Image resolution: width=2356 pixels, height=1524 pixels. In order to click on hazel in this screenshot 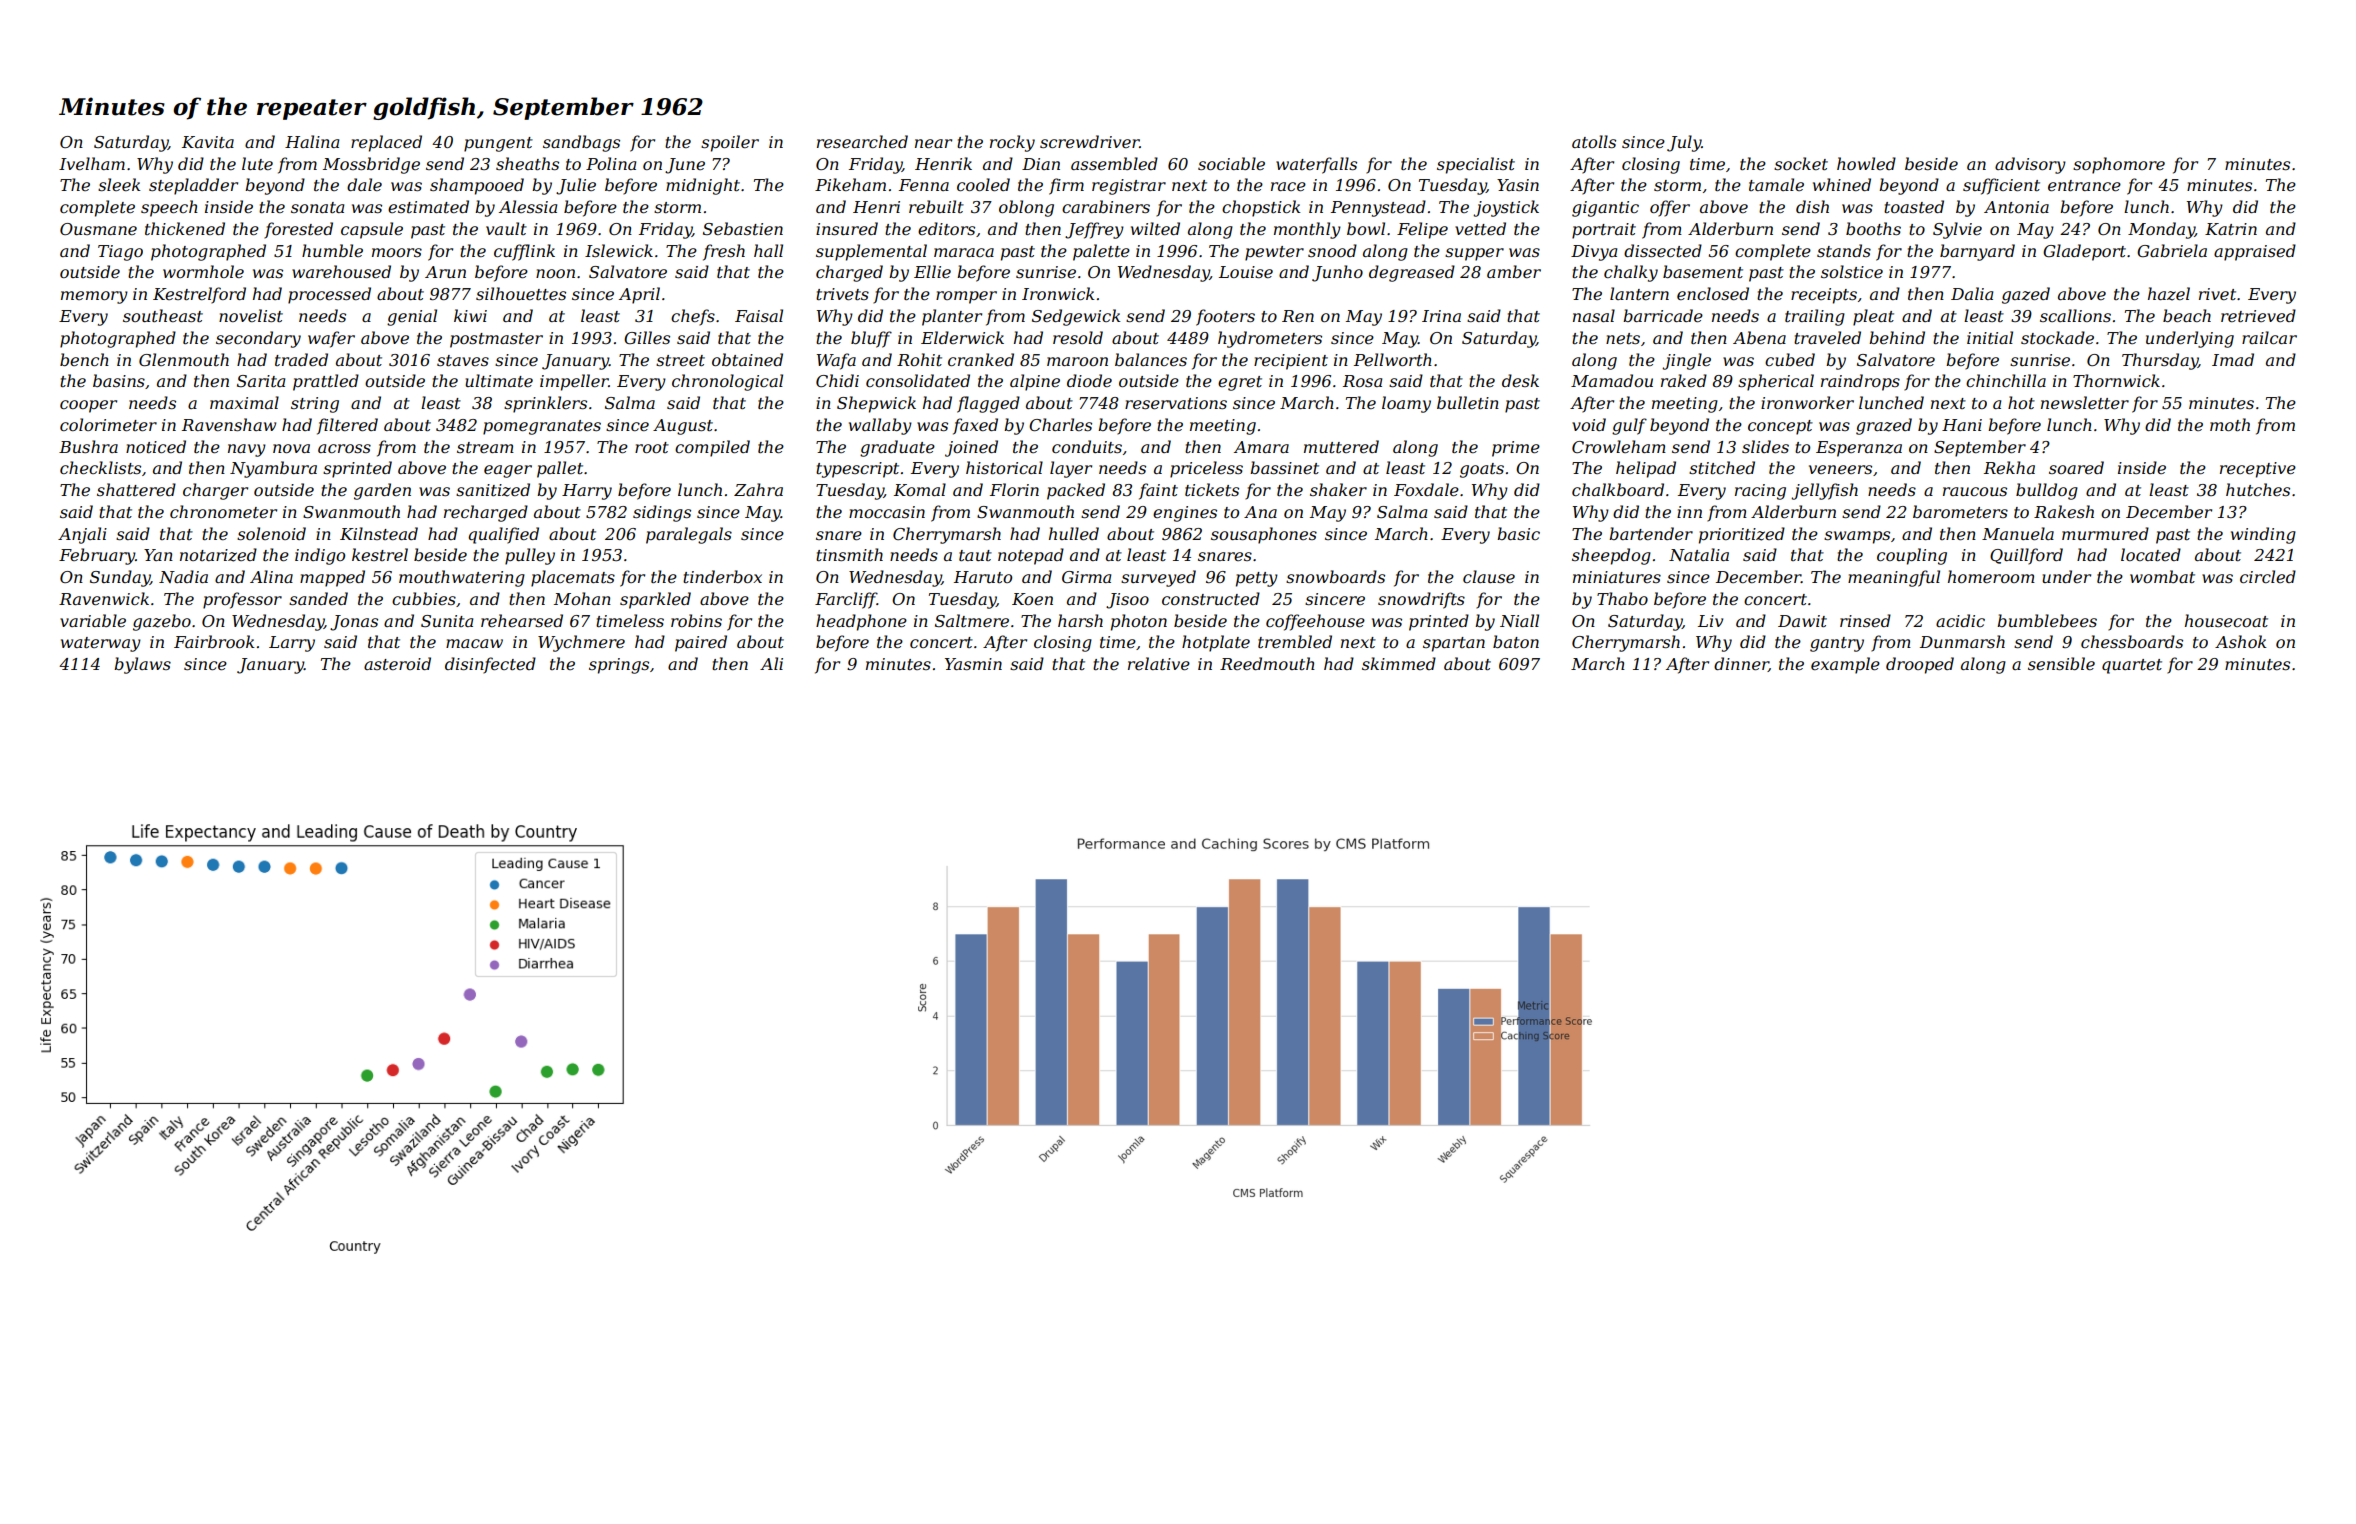, I will do `click(2169, 294)`.
